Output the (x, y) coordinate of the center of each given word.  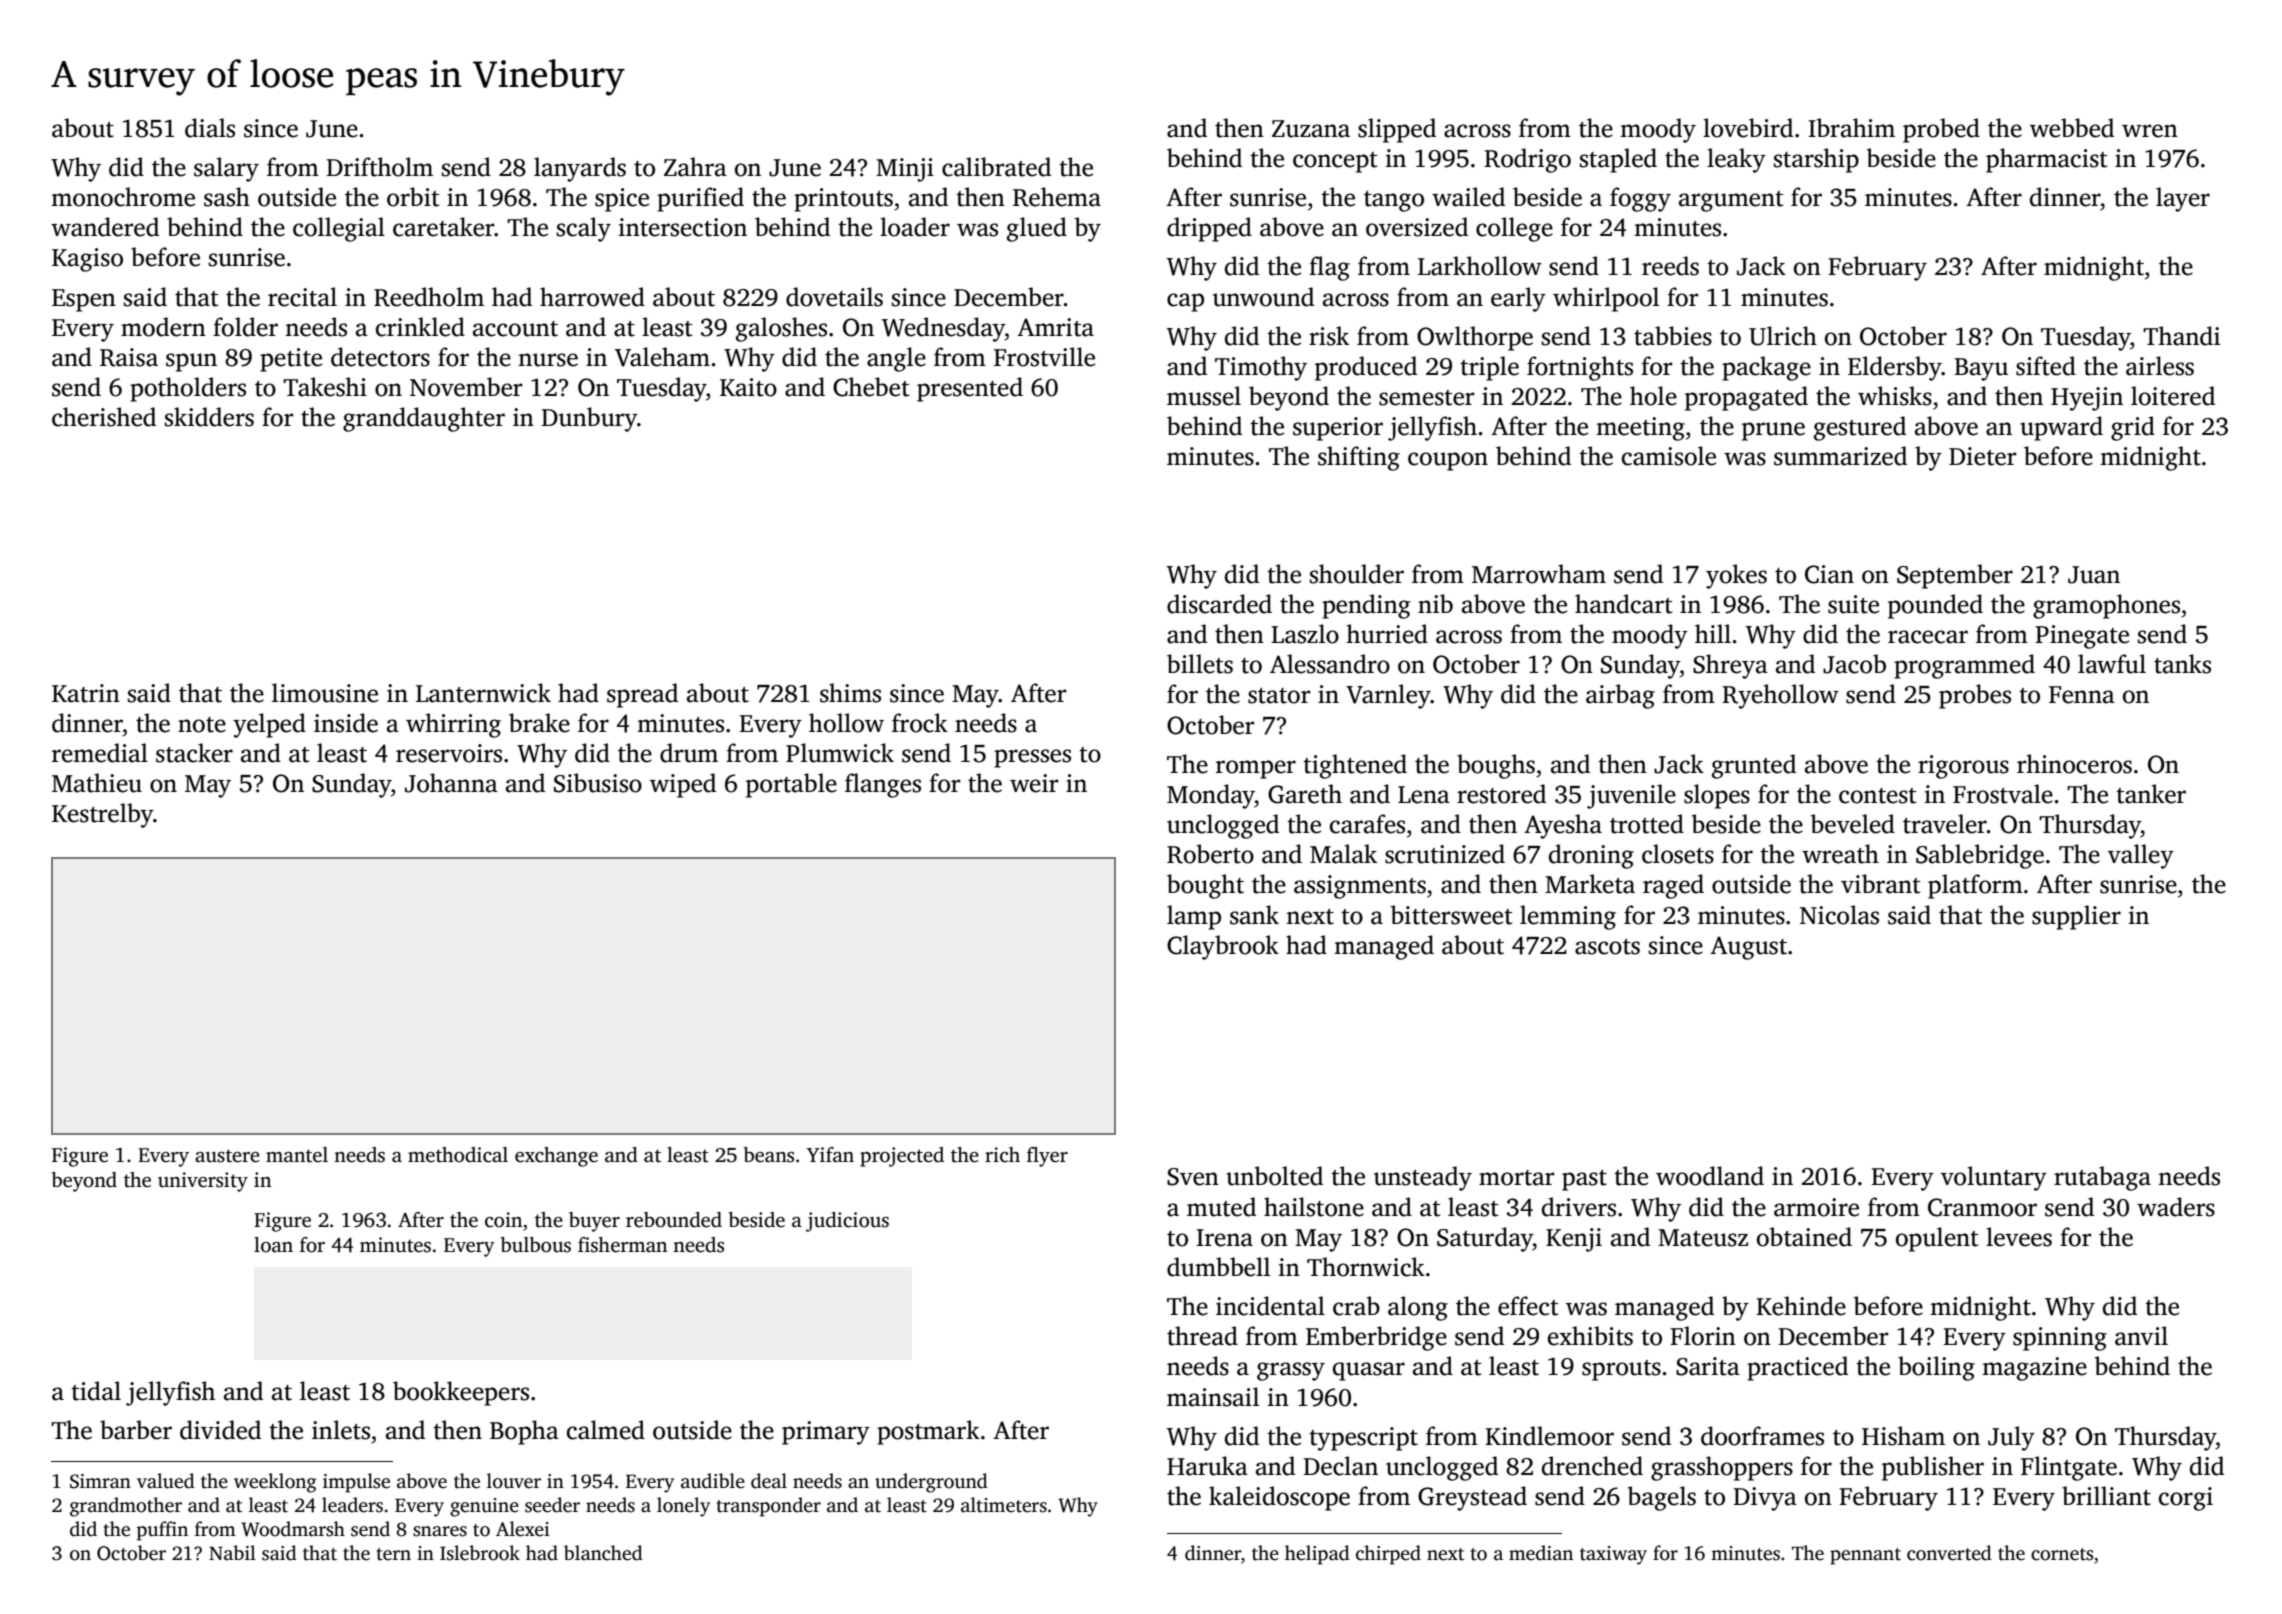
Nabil (232, 1553)
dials (210, 128)
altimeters (1004, 1505)
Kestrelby (102, 815)
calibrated (996, 167)
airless (2160, 366)
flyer (1047, 1157)
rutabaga (2102, 1178)
